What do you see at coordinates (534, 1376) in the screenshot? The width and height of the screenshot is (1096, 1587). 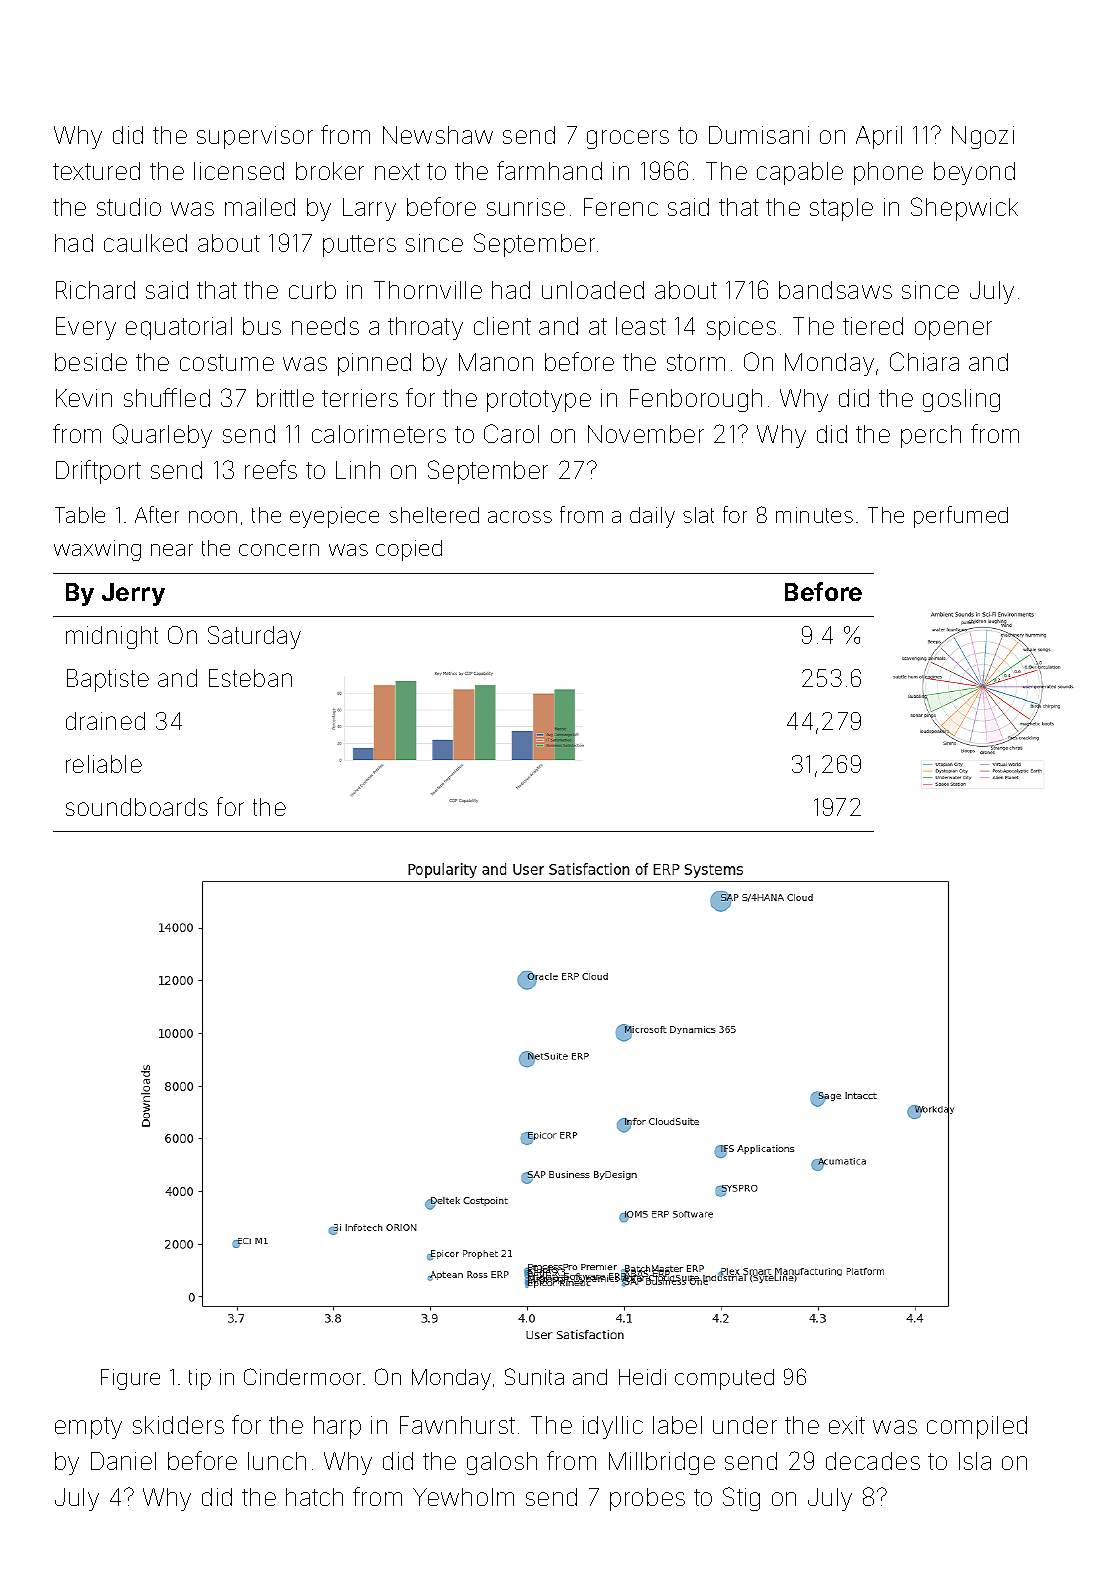 I see `Sunita` at bounding box center [534, 1376].
